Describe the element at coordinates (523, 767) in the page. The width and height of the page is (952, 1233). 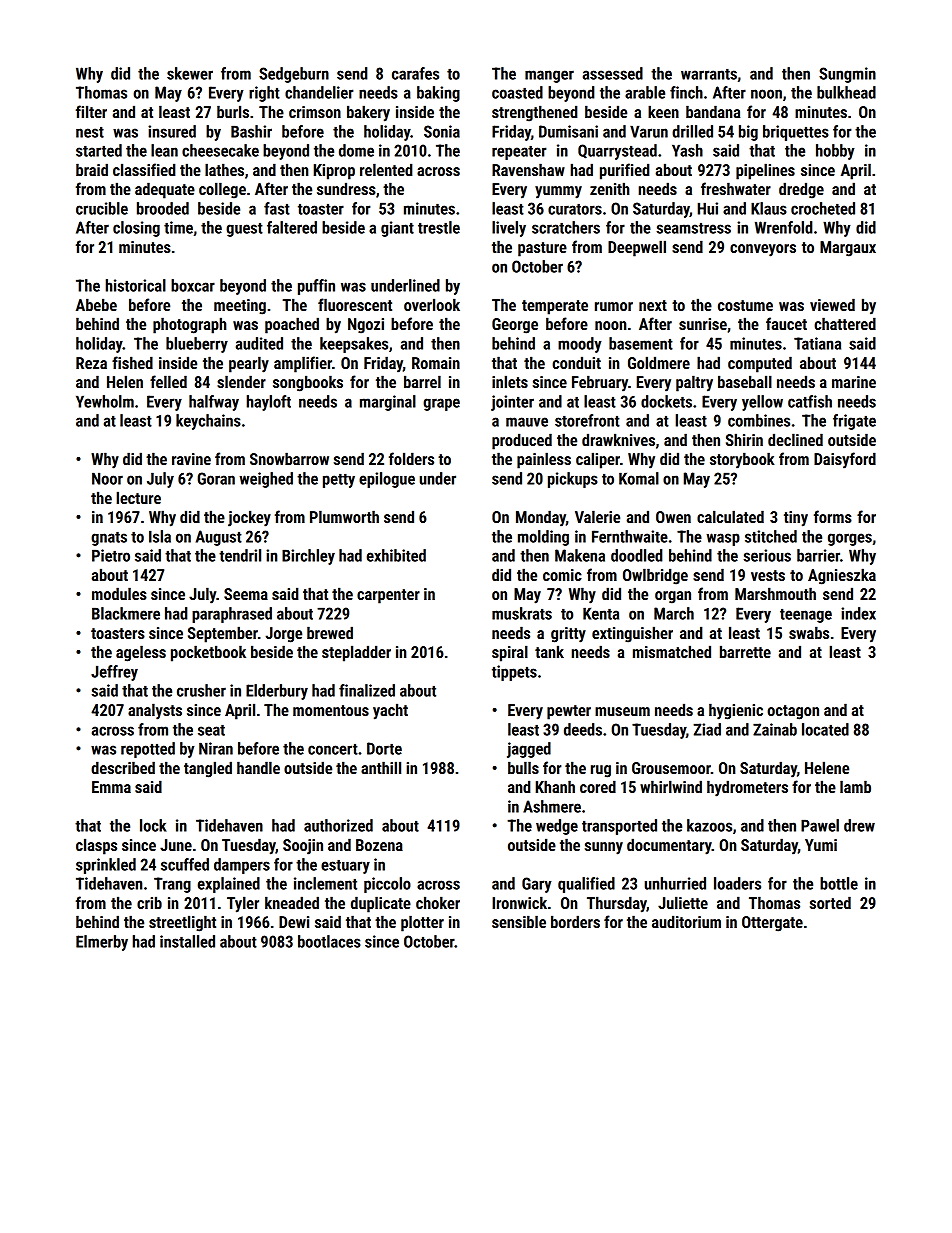
I see `bulls` at that location.
